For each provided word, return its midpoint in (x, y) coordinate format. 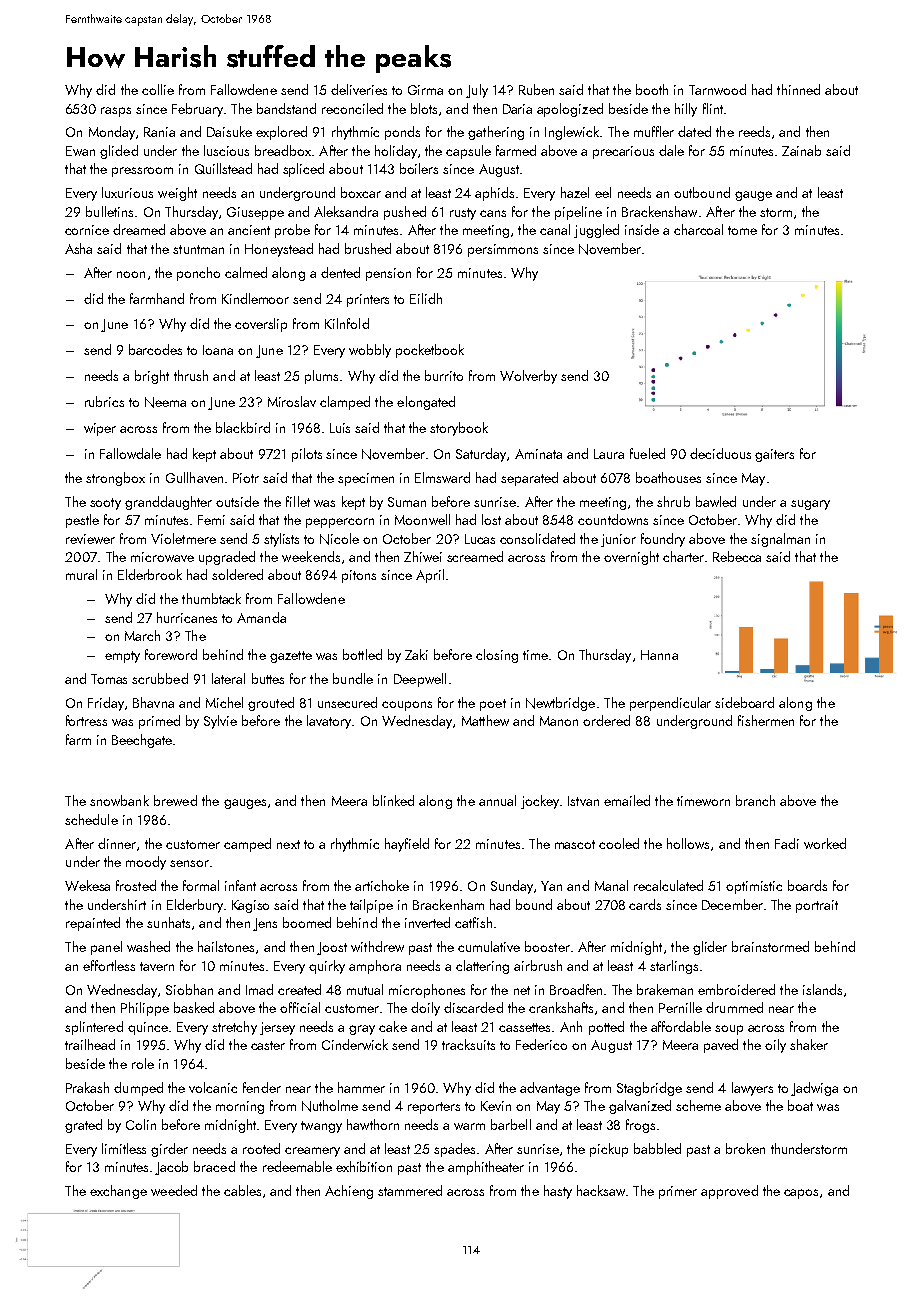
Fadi (787, 843)
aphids (494, 194)
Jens (265, 924)
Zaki (416, 654)
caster (268, 1045)
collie (158, 89)
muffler (654, 131)
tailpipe (371, 906)
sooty (105, 504)
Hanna (659, 655)
